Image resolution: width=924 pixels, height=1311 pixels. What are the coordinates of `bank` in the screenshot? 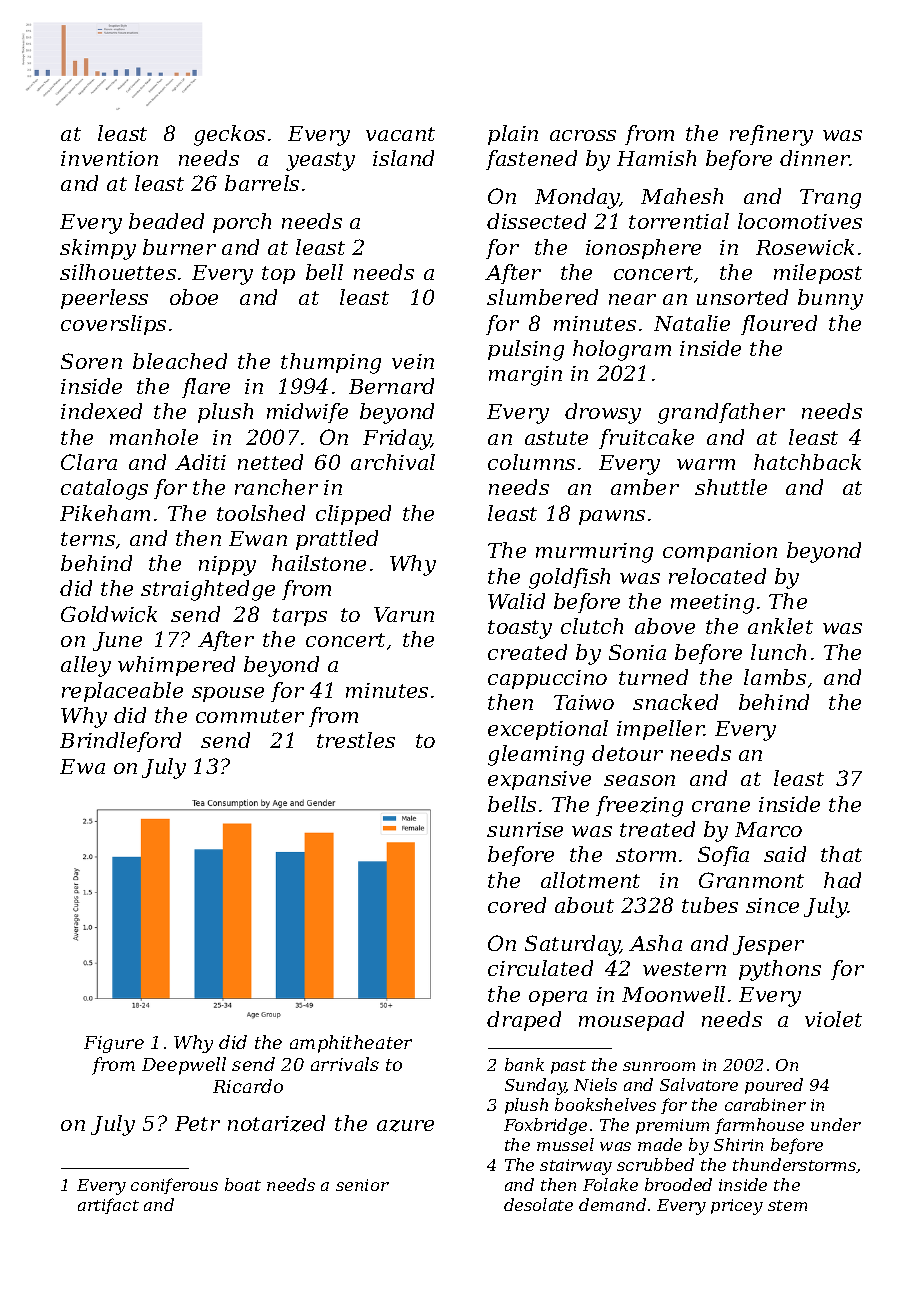 It's located at (524, 1064).
